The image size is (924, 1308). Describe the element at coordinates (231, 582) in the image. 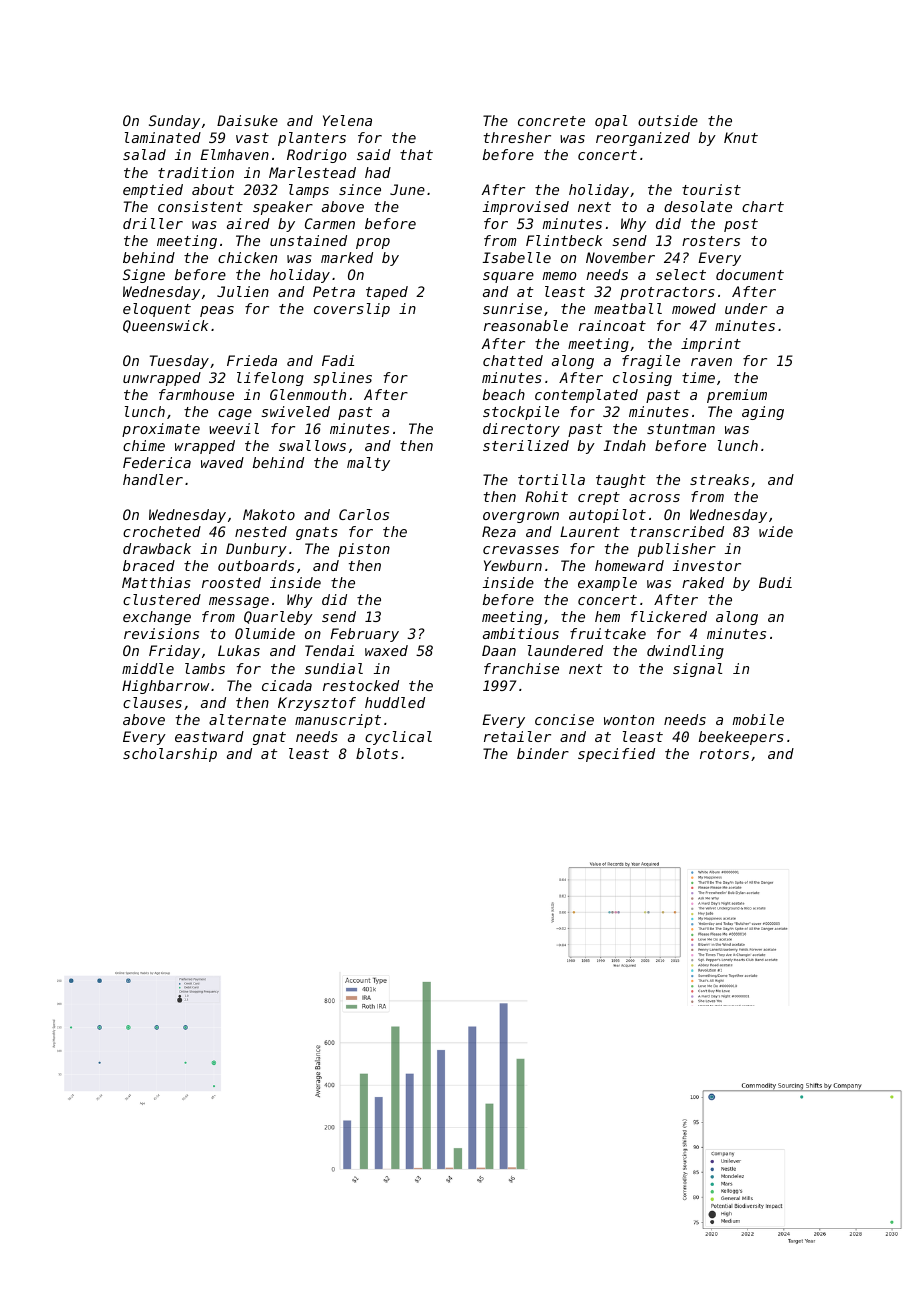

I see `roosted` at that location.
